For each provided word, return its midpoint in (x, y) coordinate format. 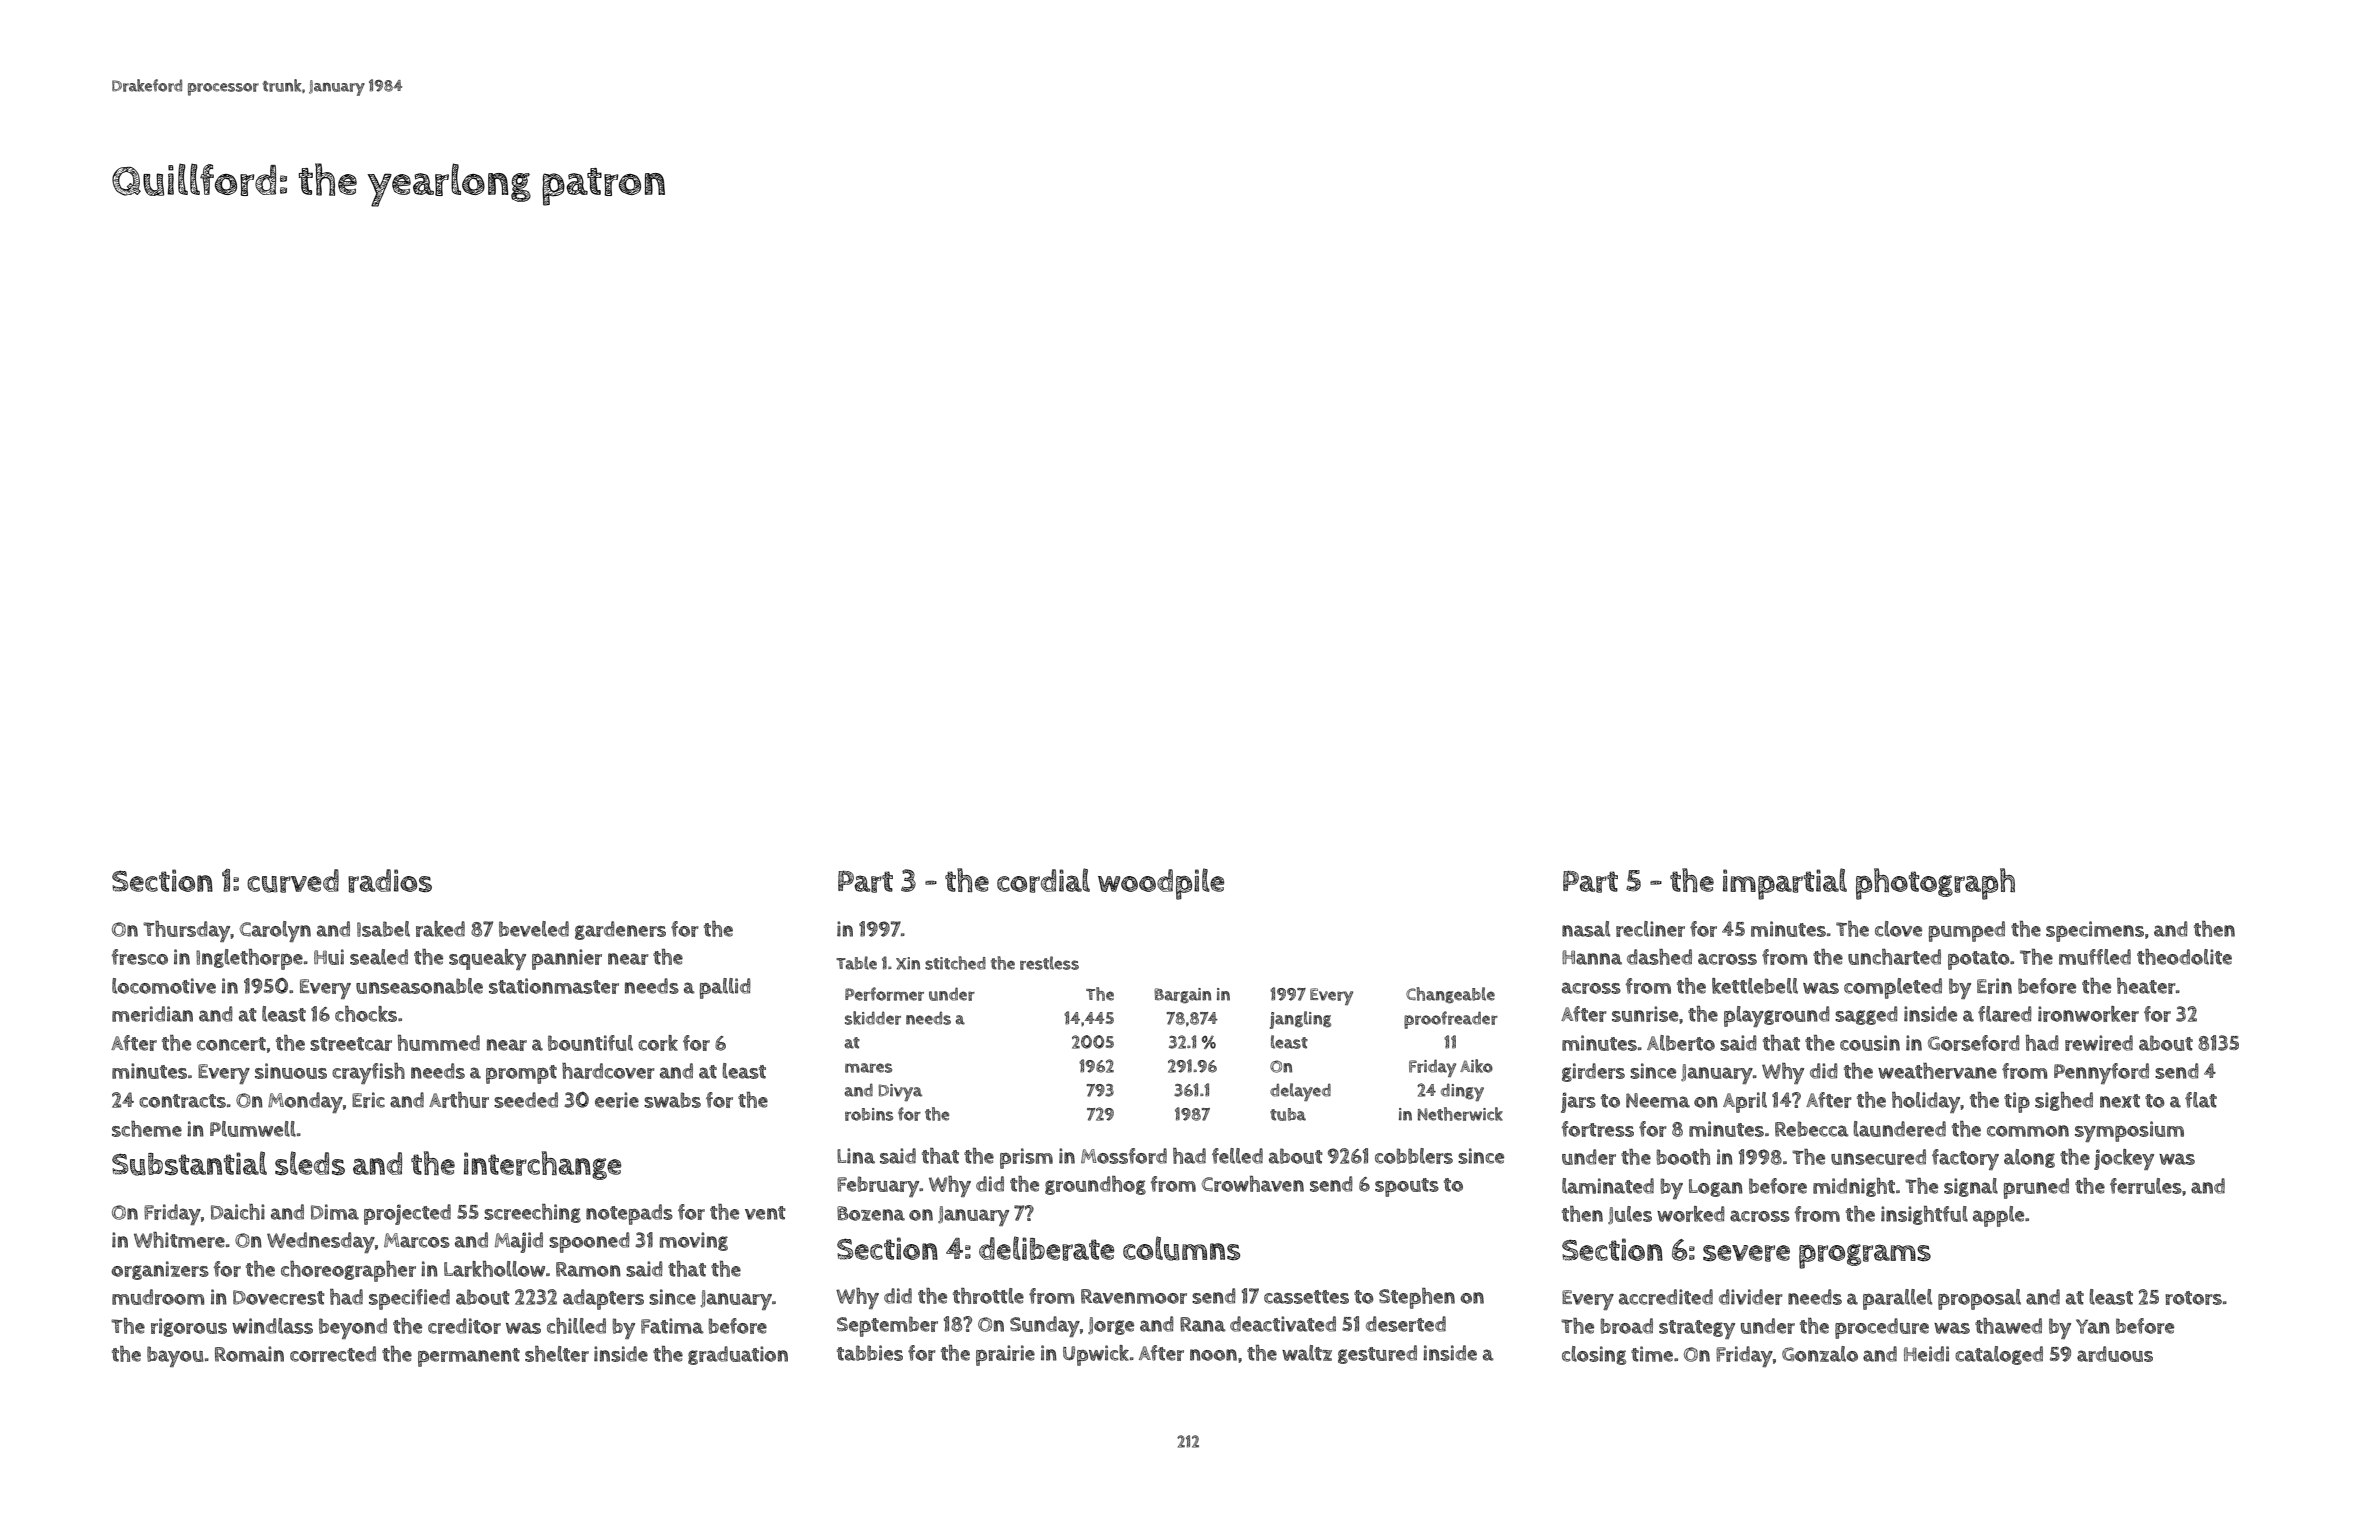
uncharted (1894, 957)
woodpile (1161, 884)
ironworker (2088, 1014)
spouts (1407, 1187)
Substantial (189, 1163)
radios (390, 881)
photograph (1935, 884)
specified (409, 1299)
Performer (884, 994)
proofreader (1451, 1020)
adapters (603, 1299)
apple (1998, 1216)
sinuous (291, 1071)
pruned (2036, 1188)
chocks (366, 1014)
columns (1181, 1248)
